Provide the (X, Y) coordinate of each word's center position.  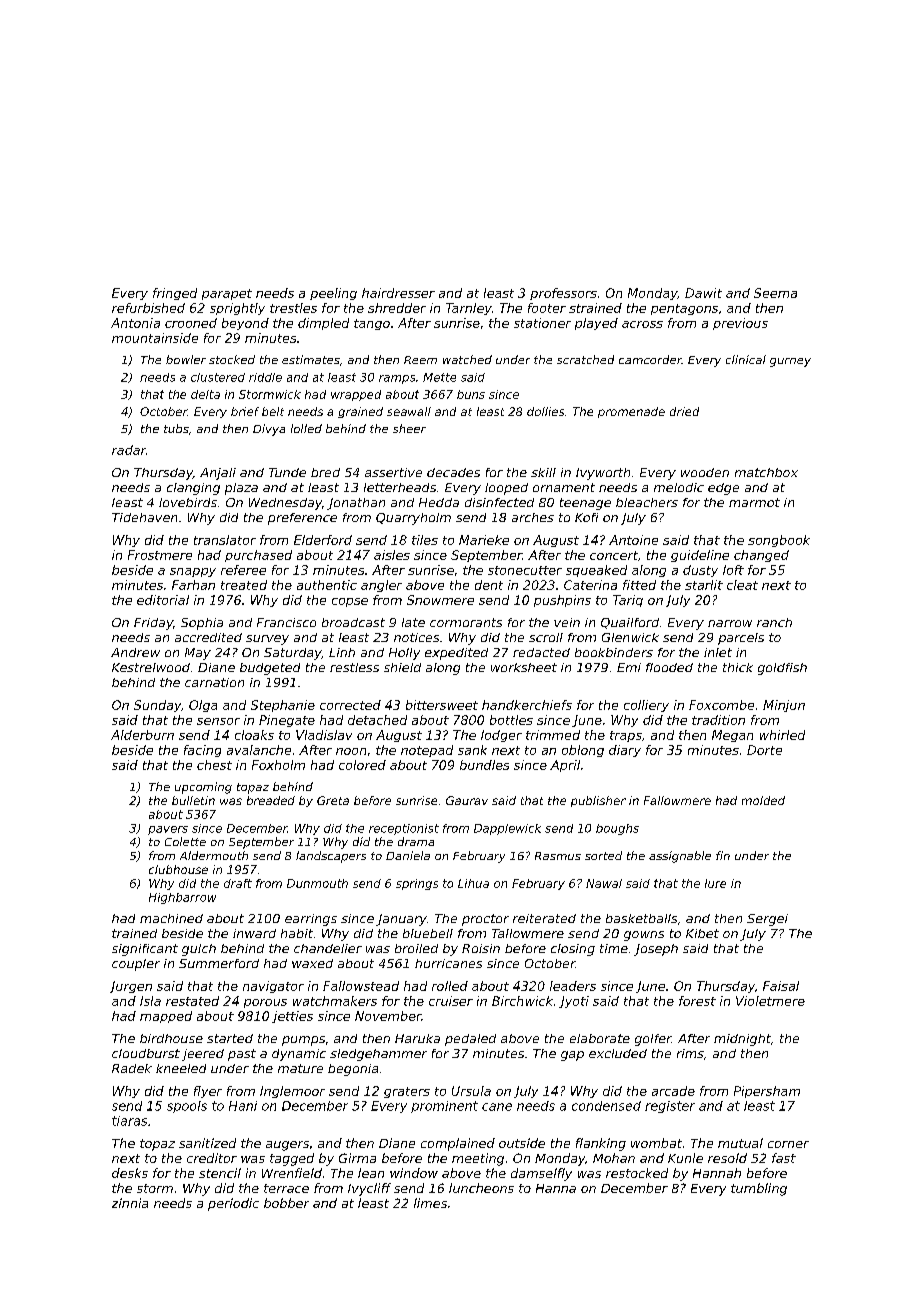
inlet (718, 652)
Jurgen (131, 987)
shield (402, 667)
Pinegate (287, 721)
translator (225, 540)
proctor (485, 920)
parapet (227, 294)
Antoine (633, 540)
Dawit (703, 293)
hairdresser (398, 293)
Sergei (767, 920)
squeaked (596, 571)
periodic (233, 1204)
